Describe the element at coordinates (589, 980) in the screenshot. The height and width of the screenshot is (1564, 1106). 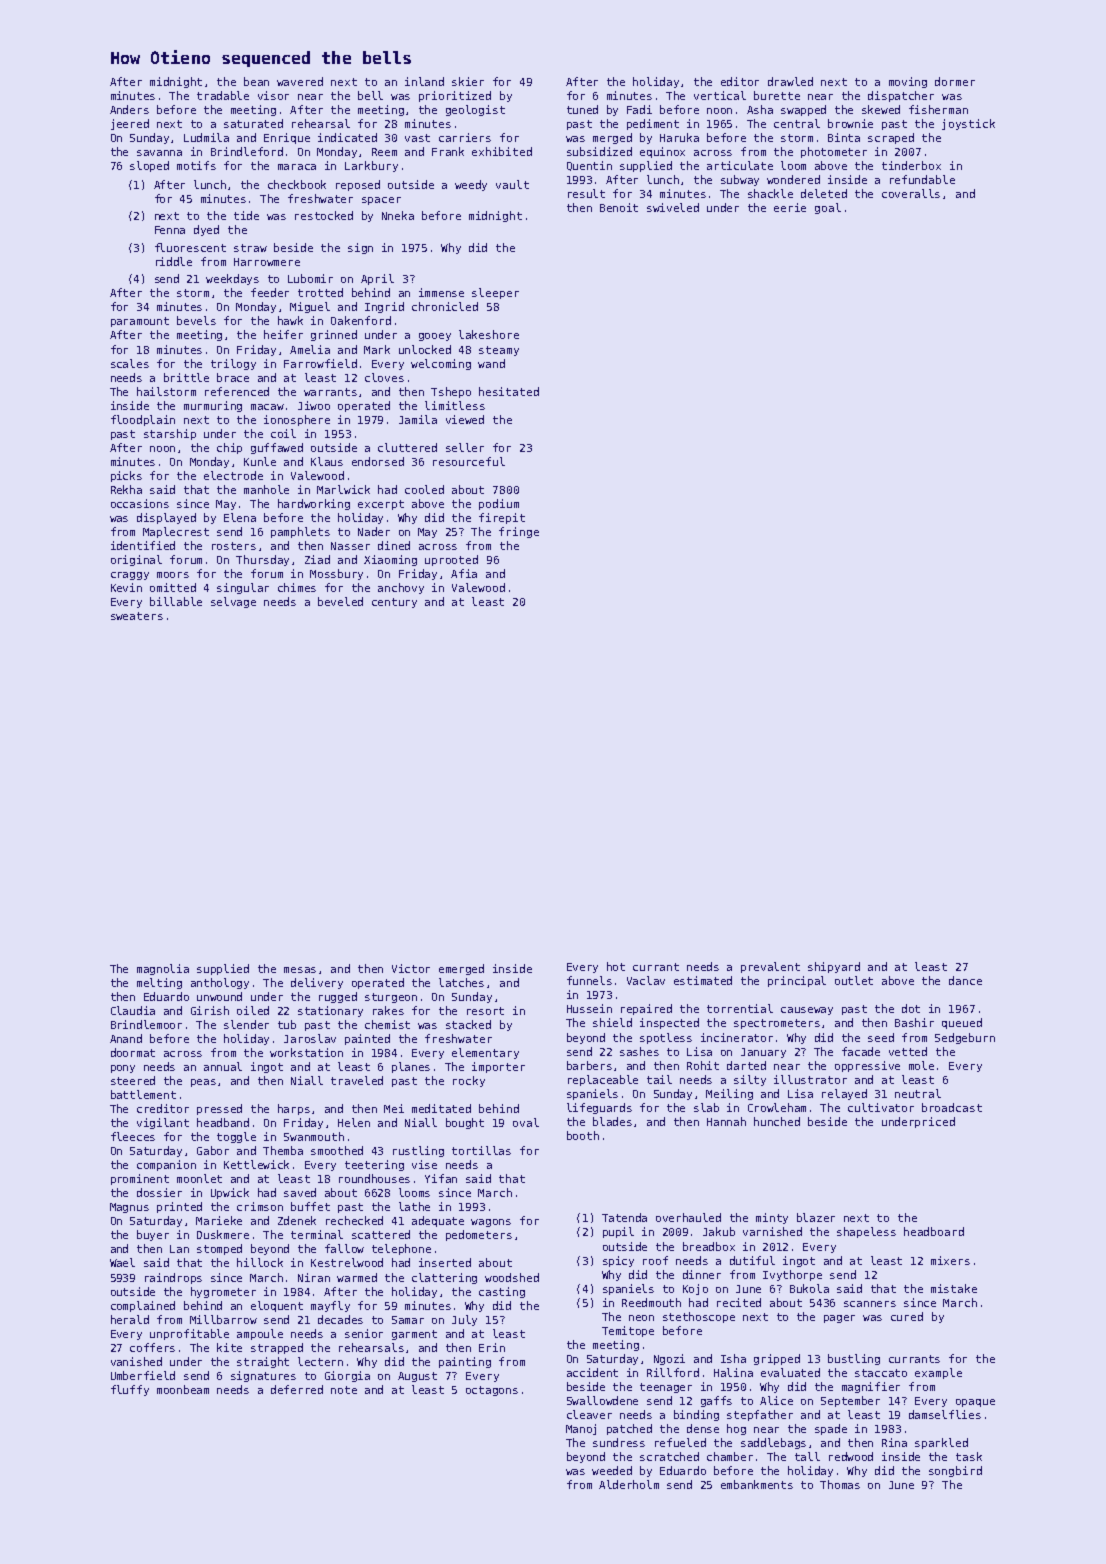
I see `funnels` at that location.
